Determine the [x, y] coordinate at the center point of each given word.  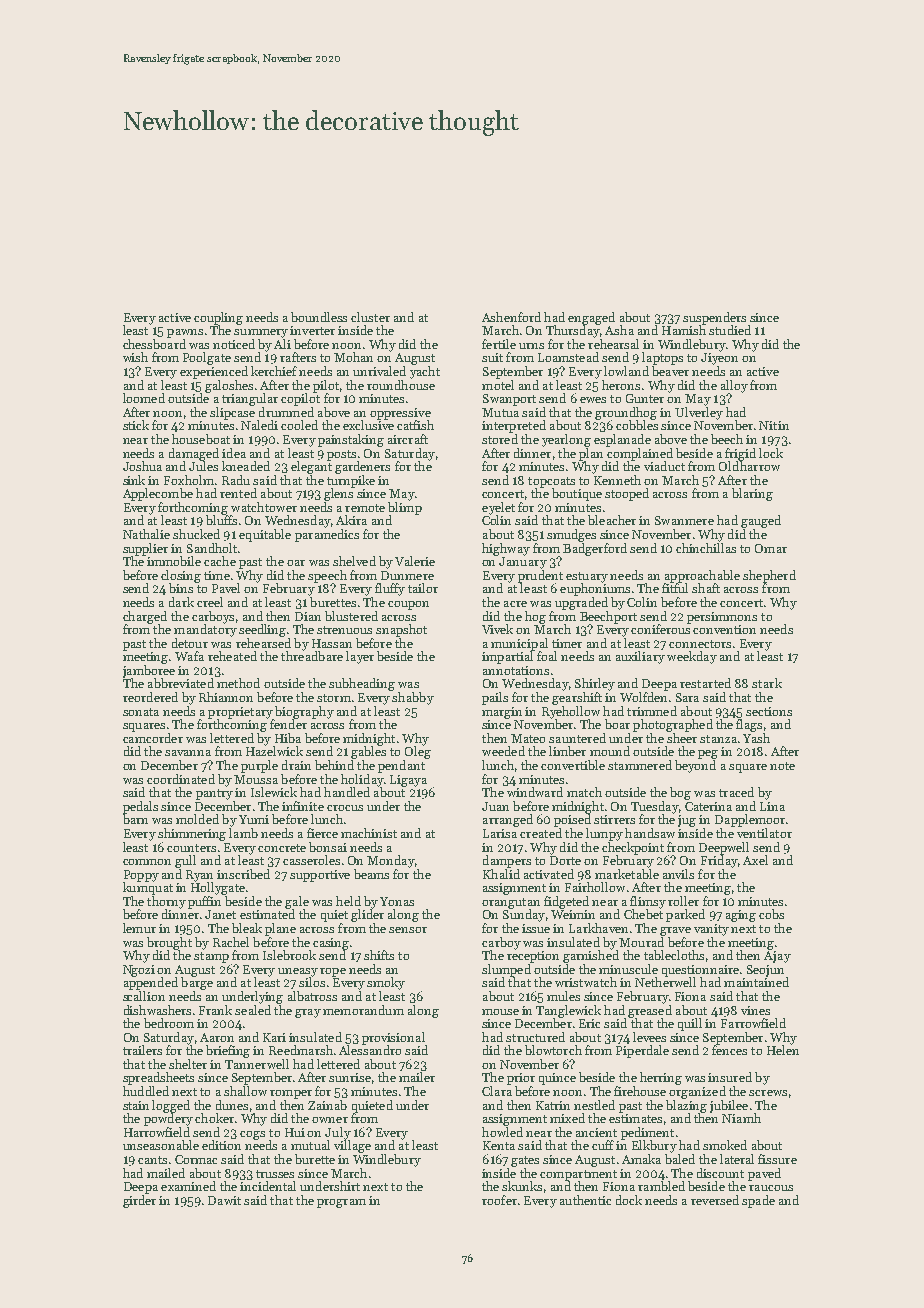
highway [506, 549]
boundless [319, 317]
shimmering [192, 834]
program [341, 1203]
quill [690, 1024]
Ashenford [511, 317]
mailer [417, 1077]
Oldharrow [749, 466]
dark [181, 602]
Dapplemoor [750, 820]
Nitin [774, 425]
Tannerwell [257, 1064]
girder [139, 1201]
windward [535, 792]
